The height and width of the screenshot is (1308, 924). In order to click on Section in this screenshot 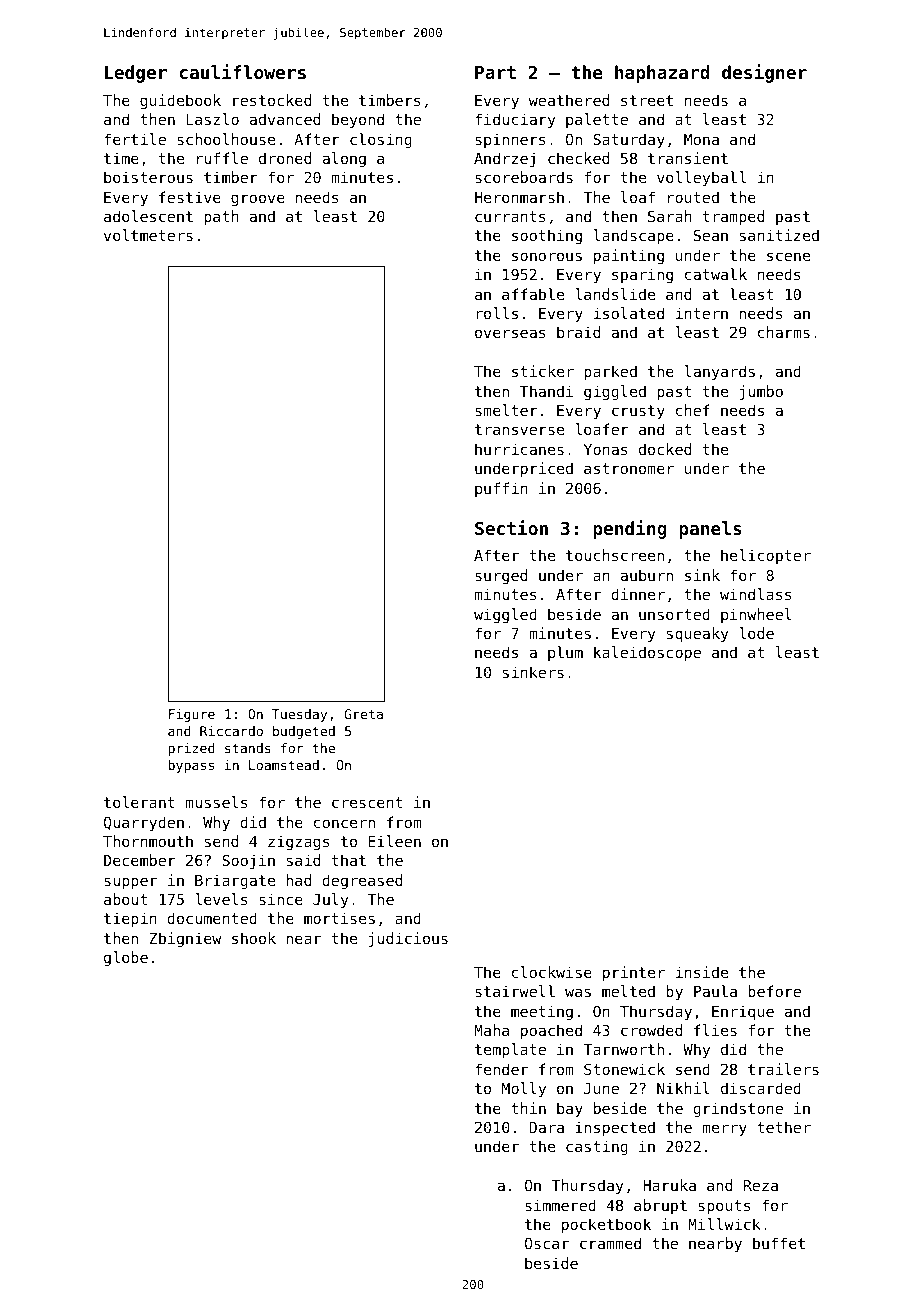, I will do `click(511, 527)`.
